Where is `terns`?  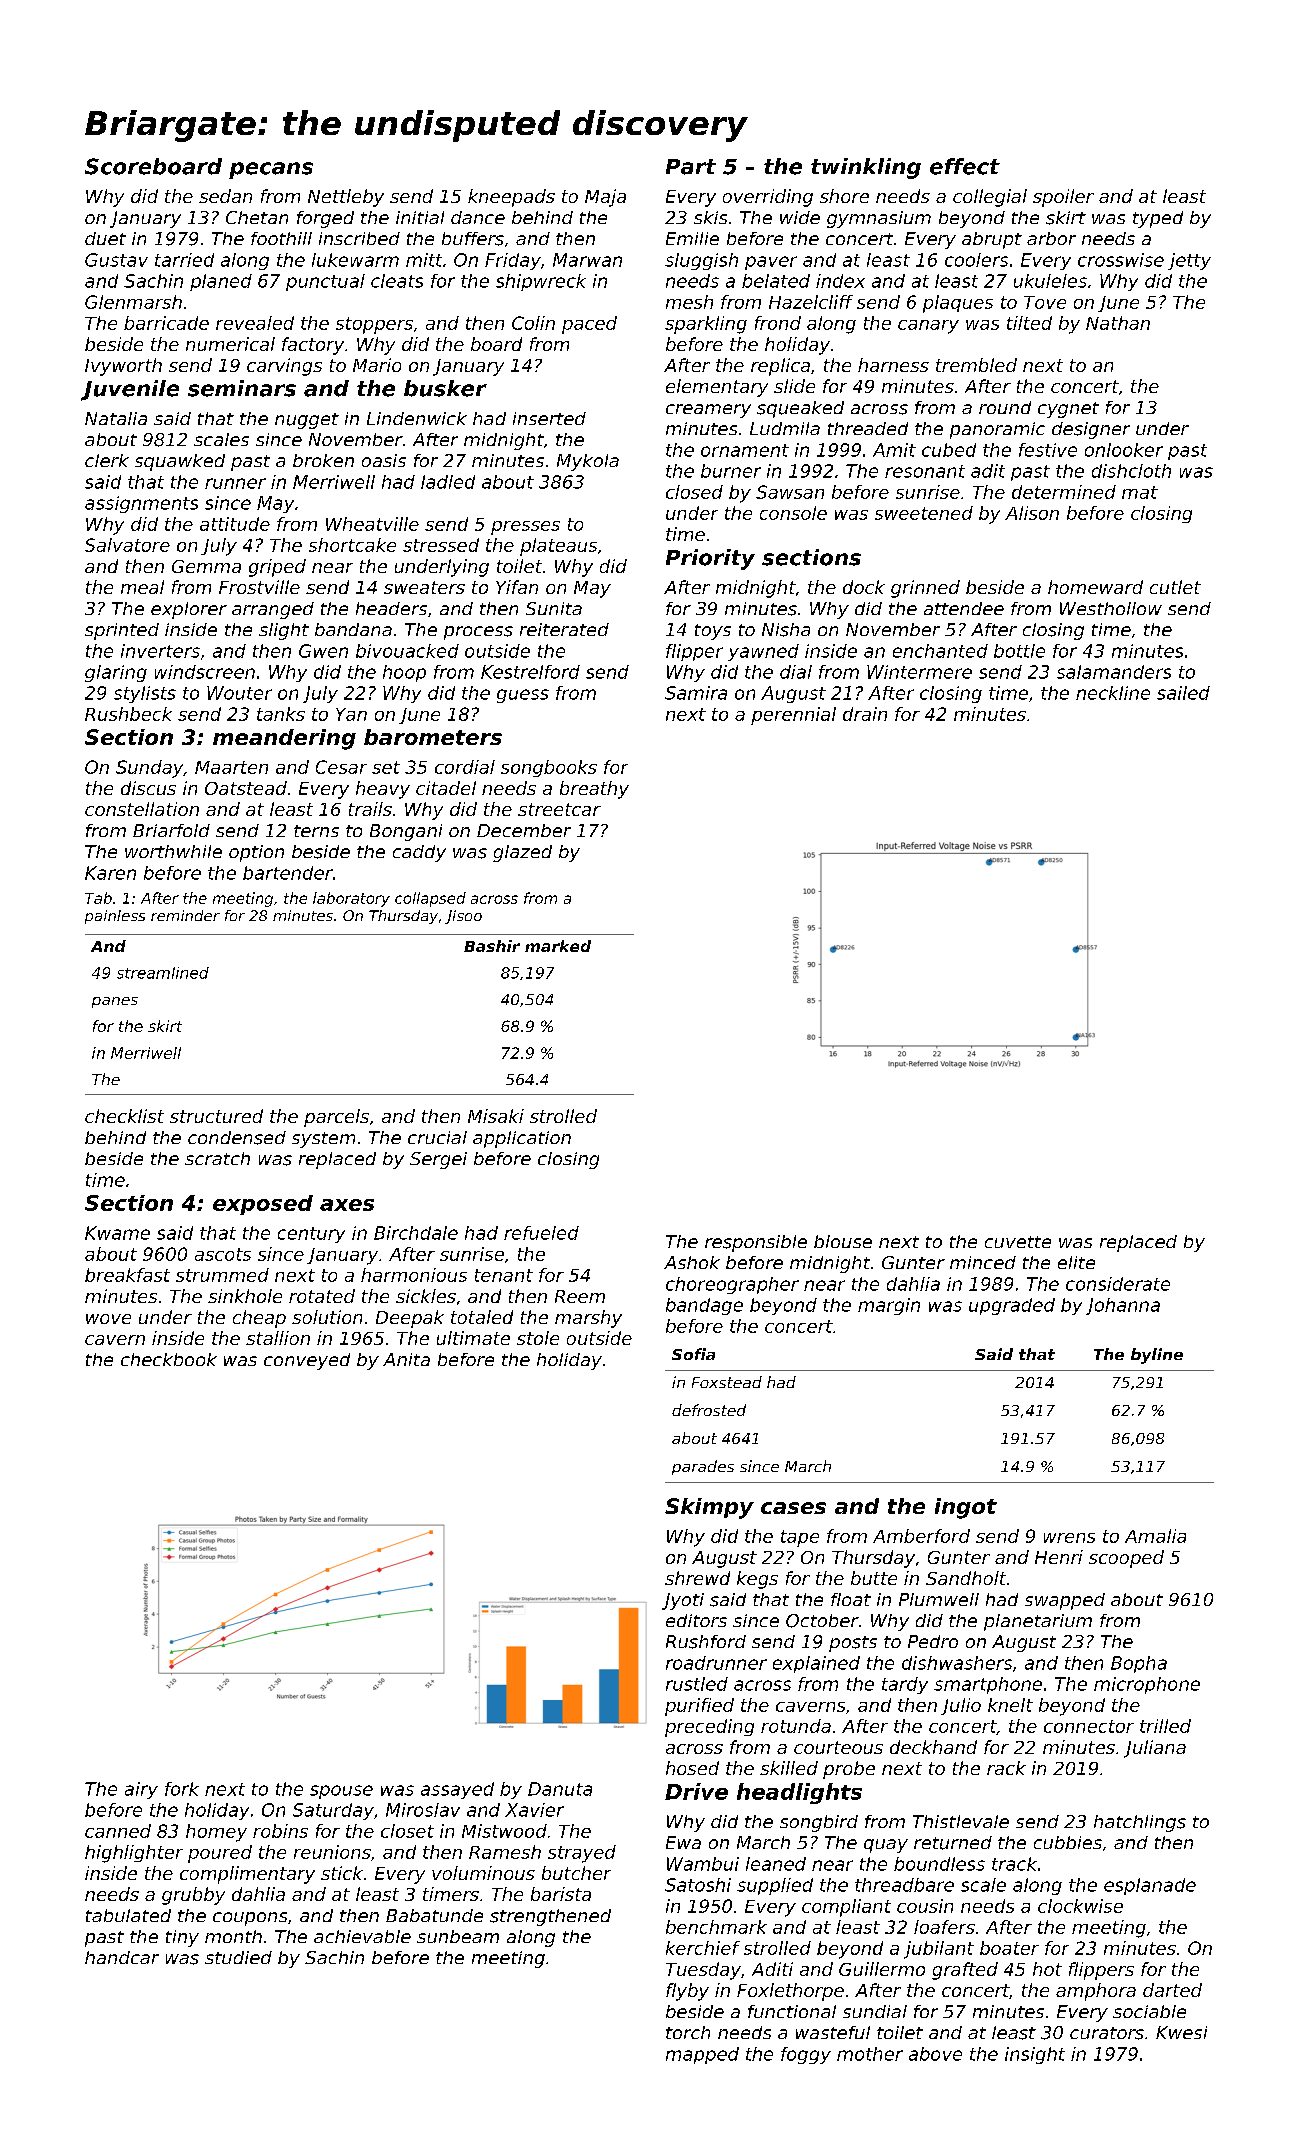 terns is located at coordinates (316, 831).
